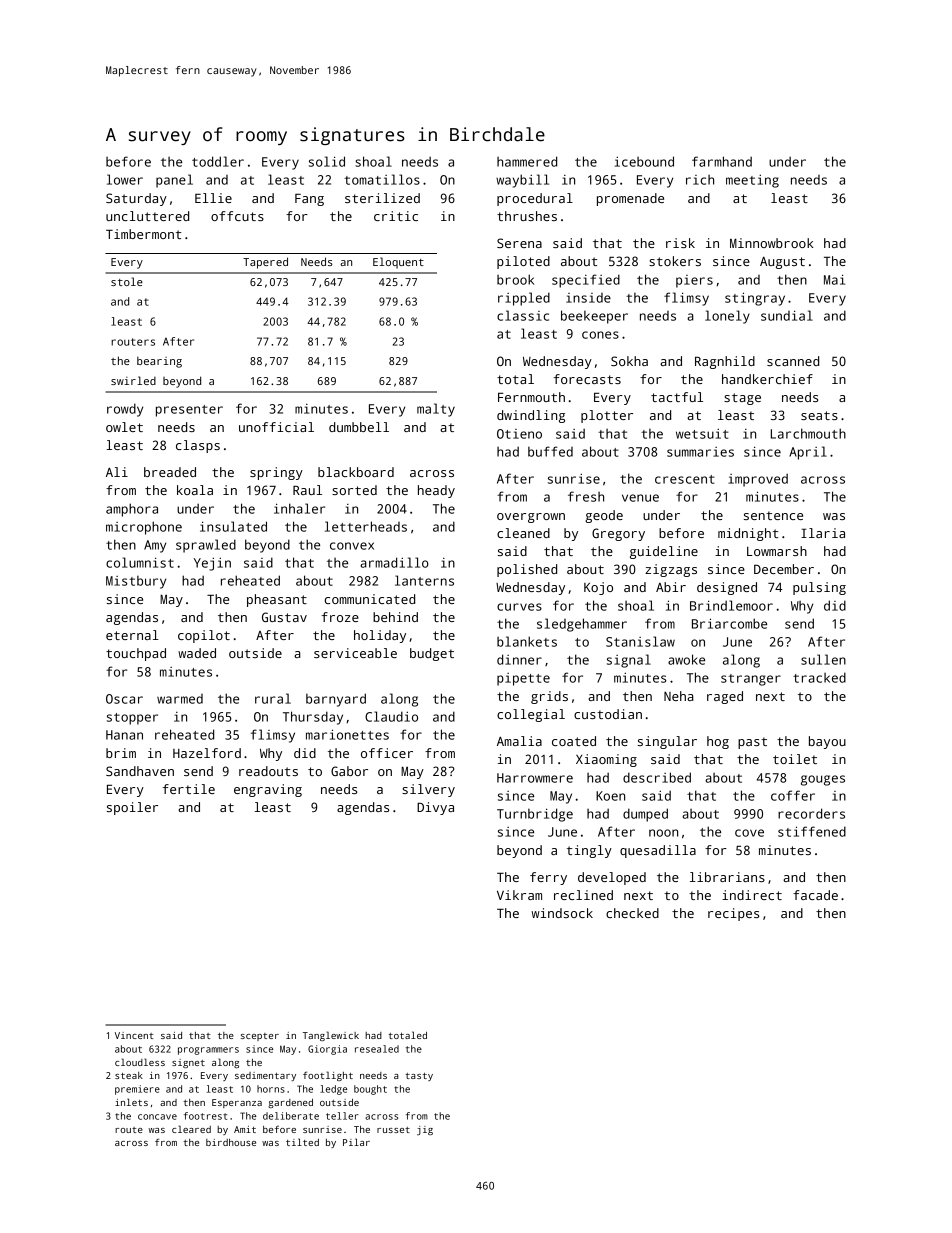 The height and width of the image is (1233, 952). What do you see at coordinates (722, 161) in the image?
I see `farmhand` at bounding box center [722, 161].
